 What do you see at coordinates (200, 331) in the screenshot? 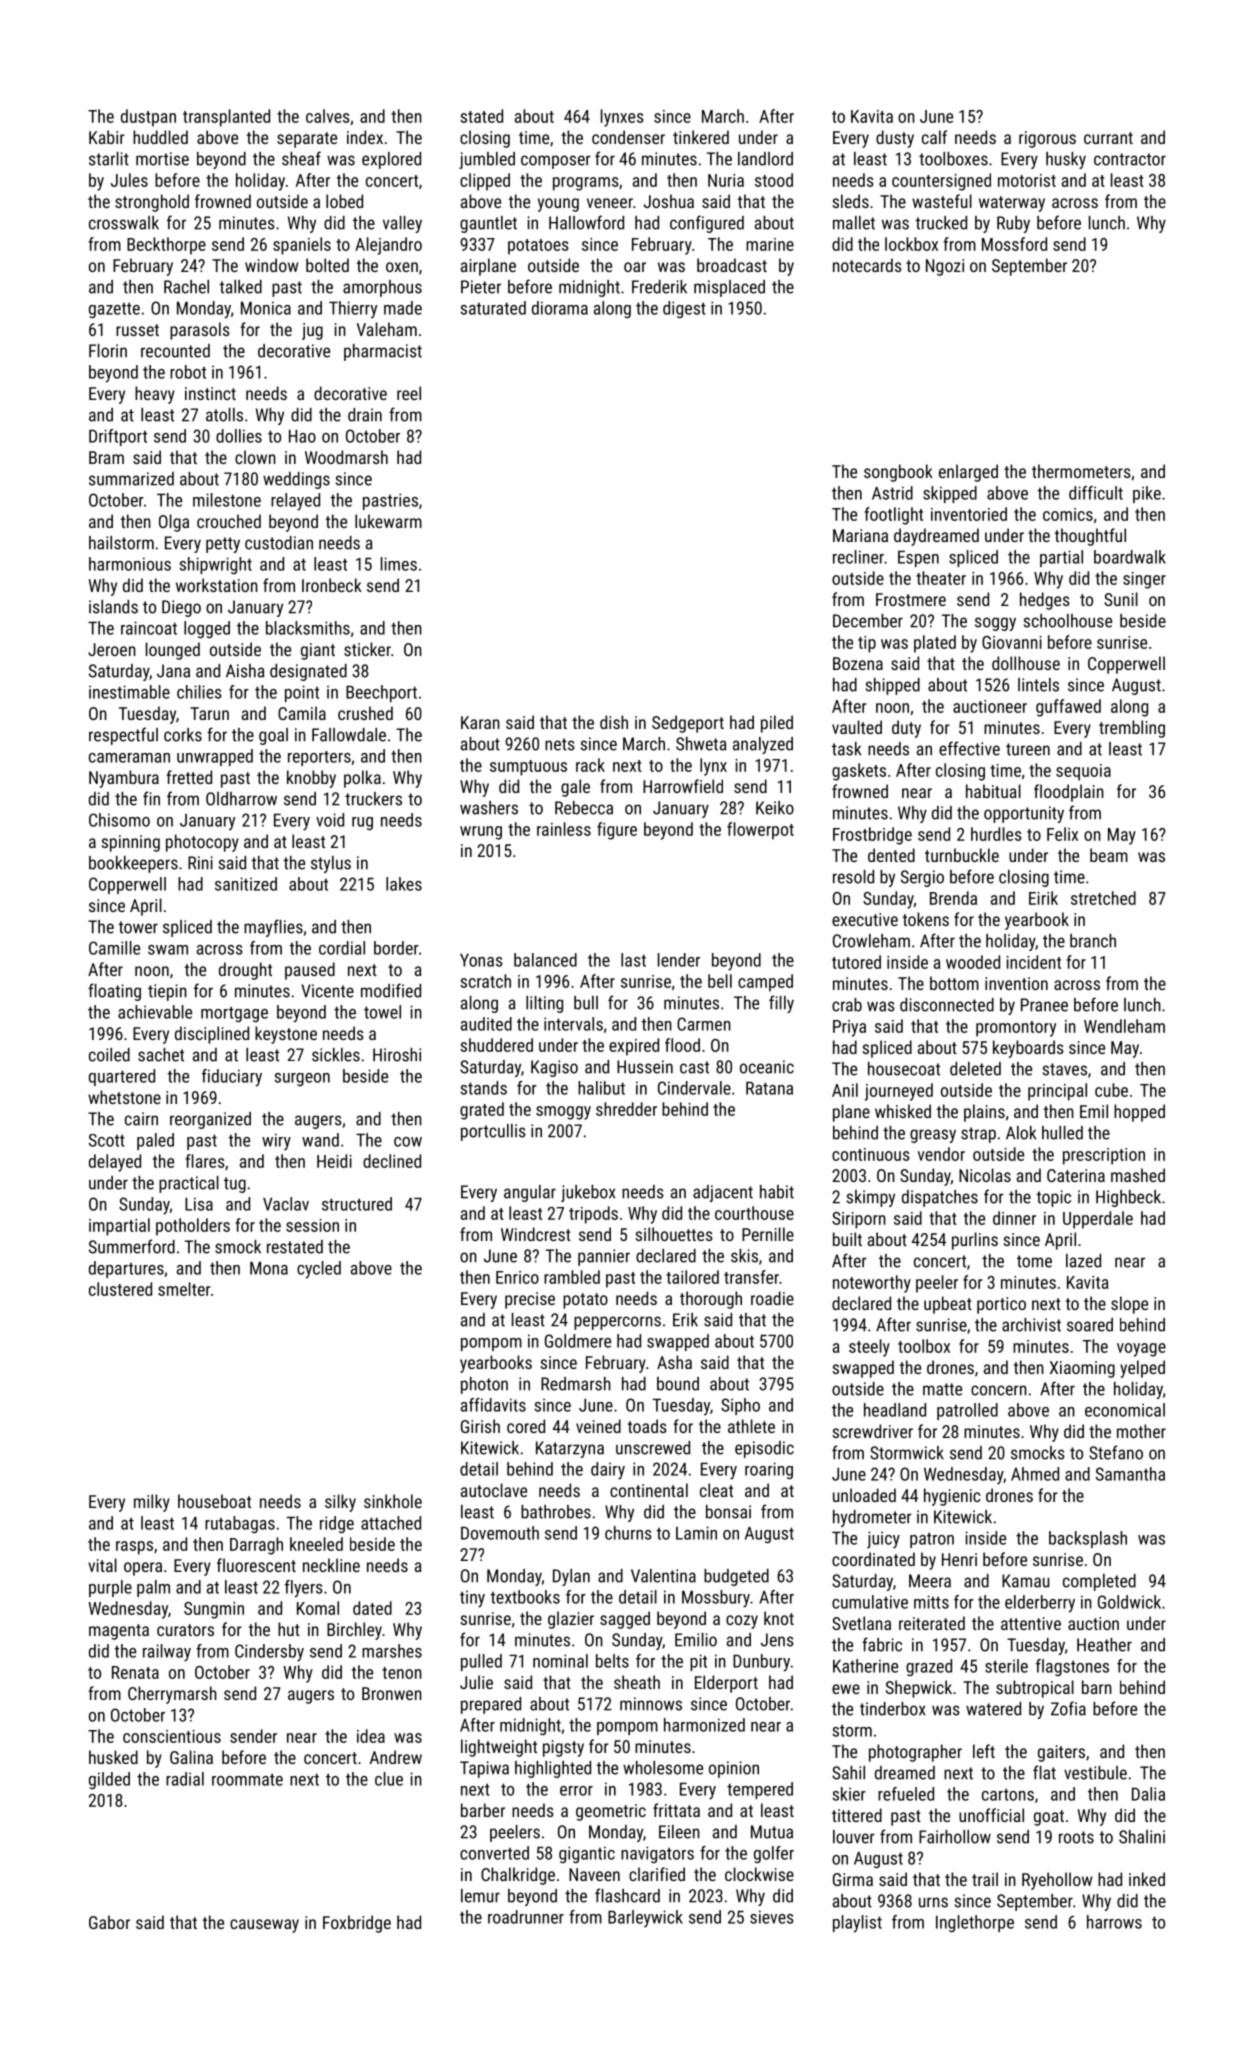
I see `parasols` at bounding box center [200, 331].
